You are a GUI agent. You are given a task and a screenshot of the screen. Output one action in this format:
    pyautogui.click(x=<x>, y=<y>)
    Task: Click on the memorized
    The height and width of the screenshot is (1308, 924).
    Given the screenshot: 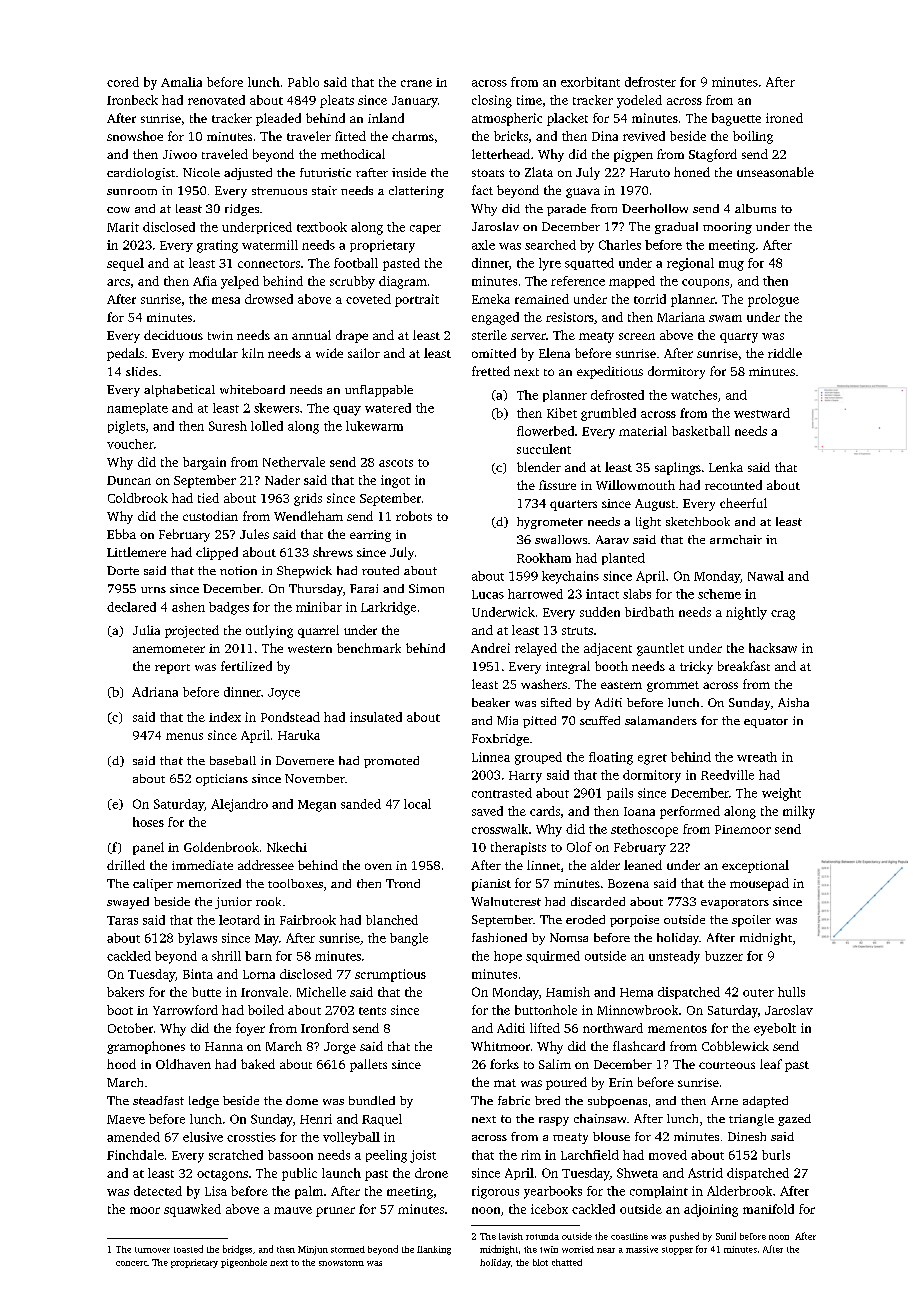 What is the action you would take?
    pyautogui.click(x=209, y=883)
